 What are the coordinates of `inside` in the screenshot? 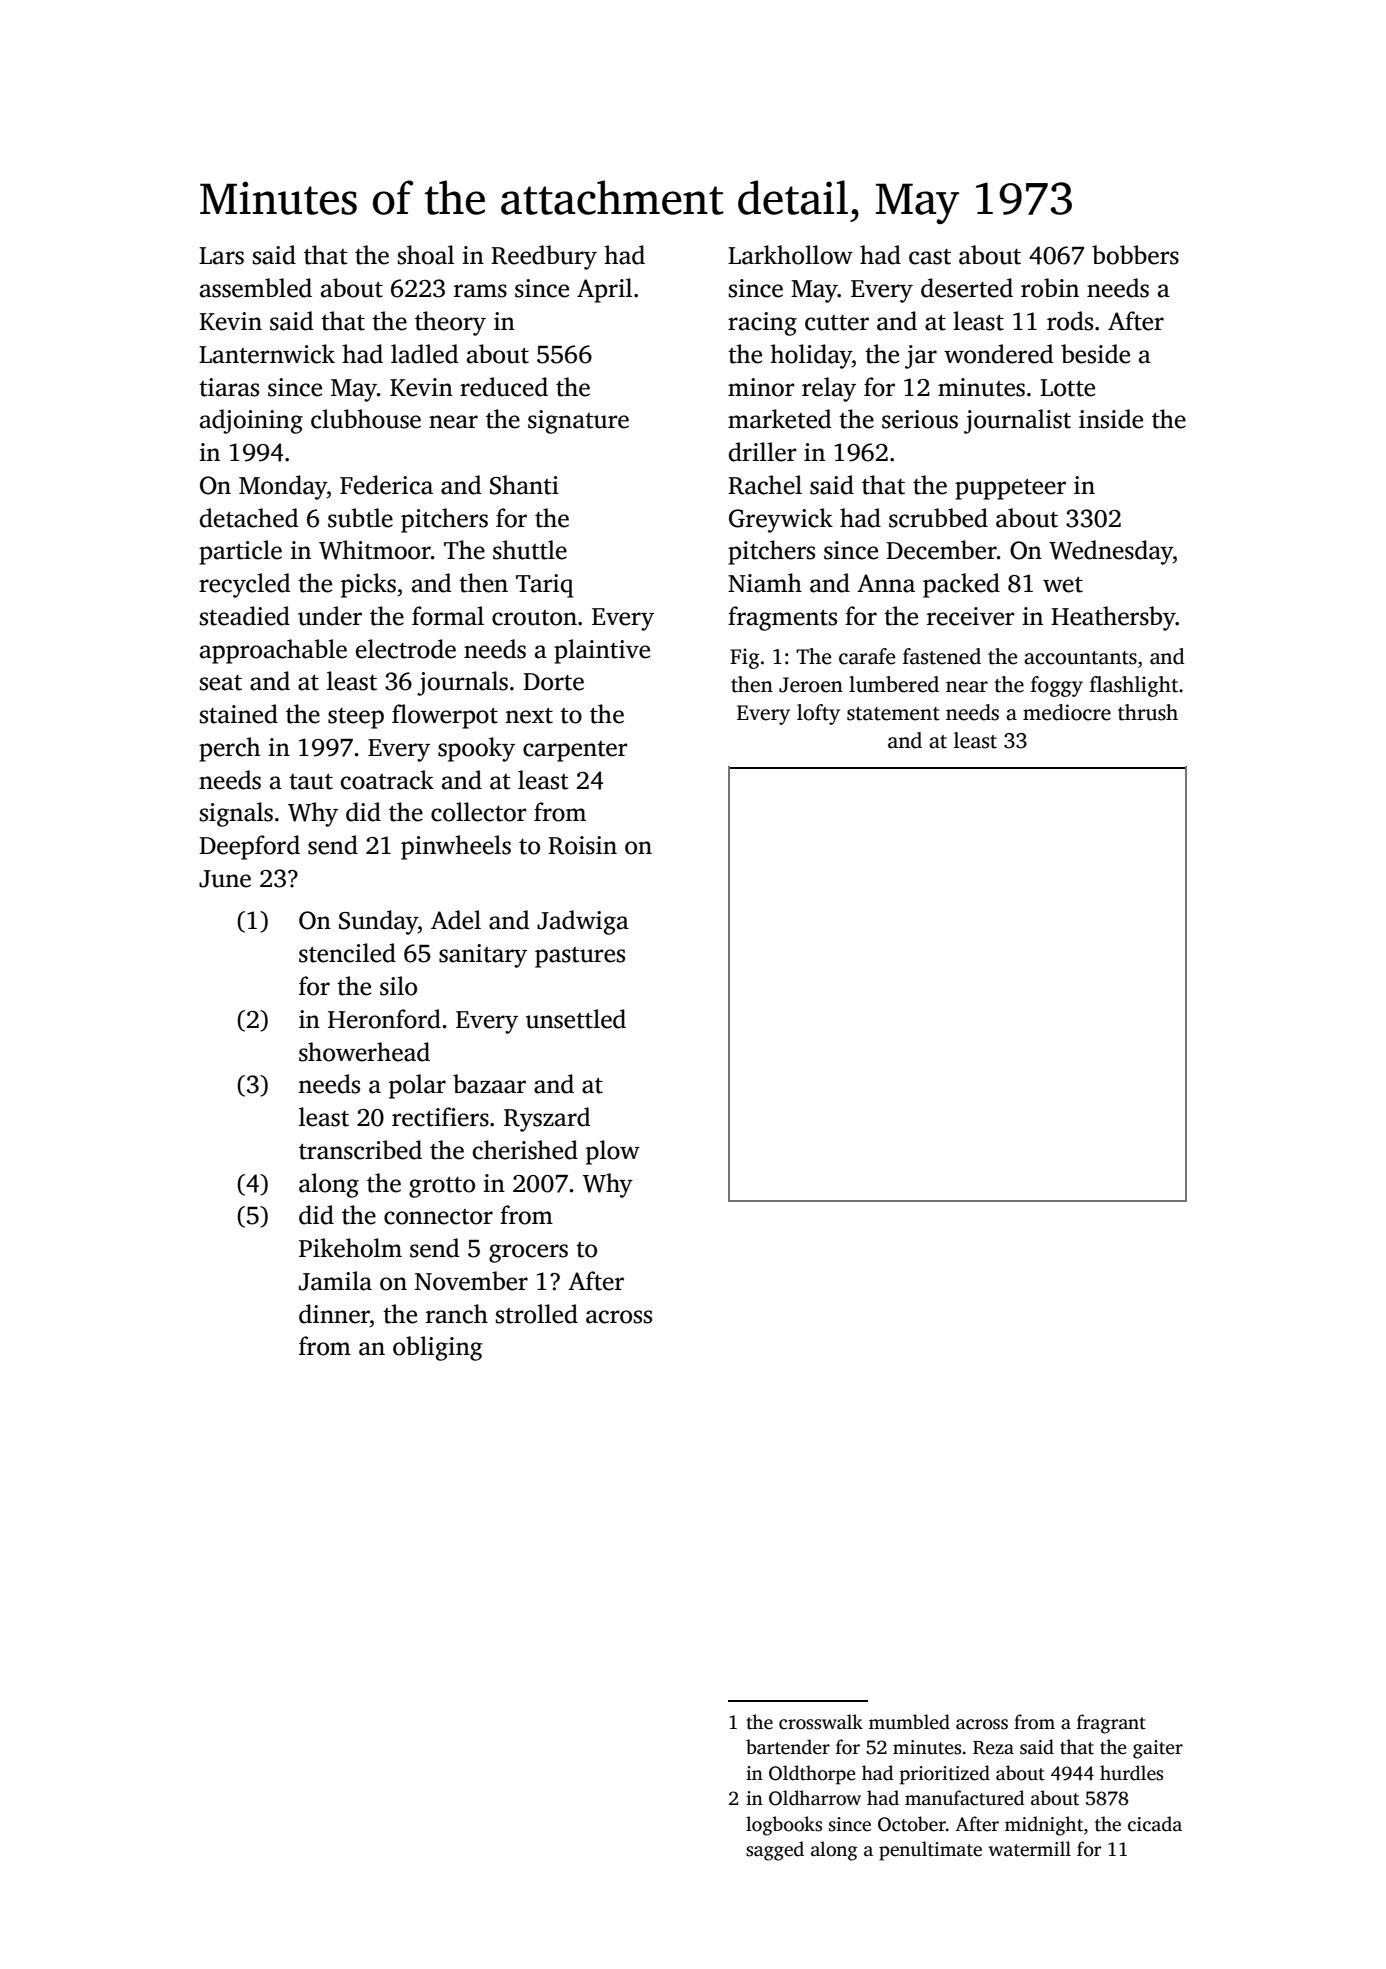 It's located at (1111, 419).
